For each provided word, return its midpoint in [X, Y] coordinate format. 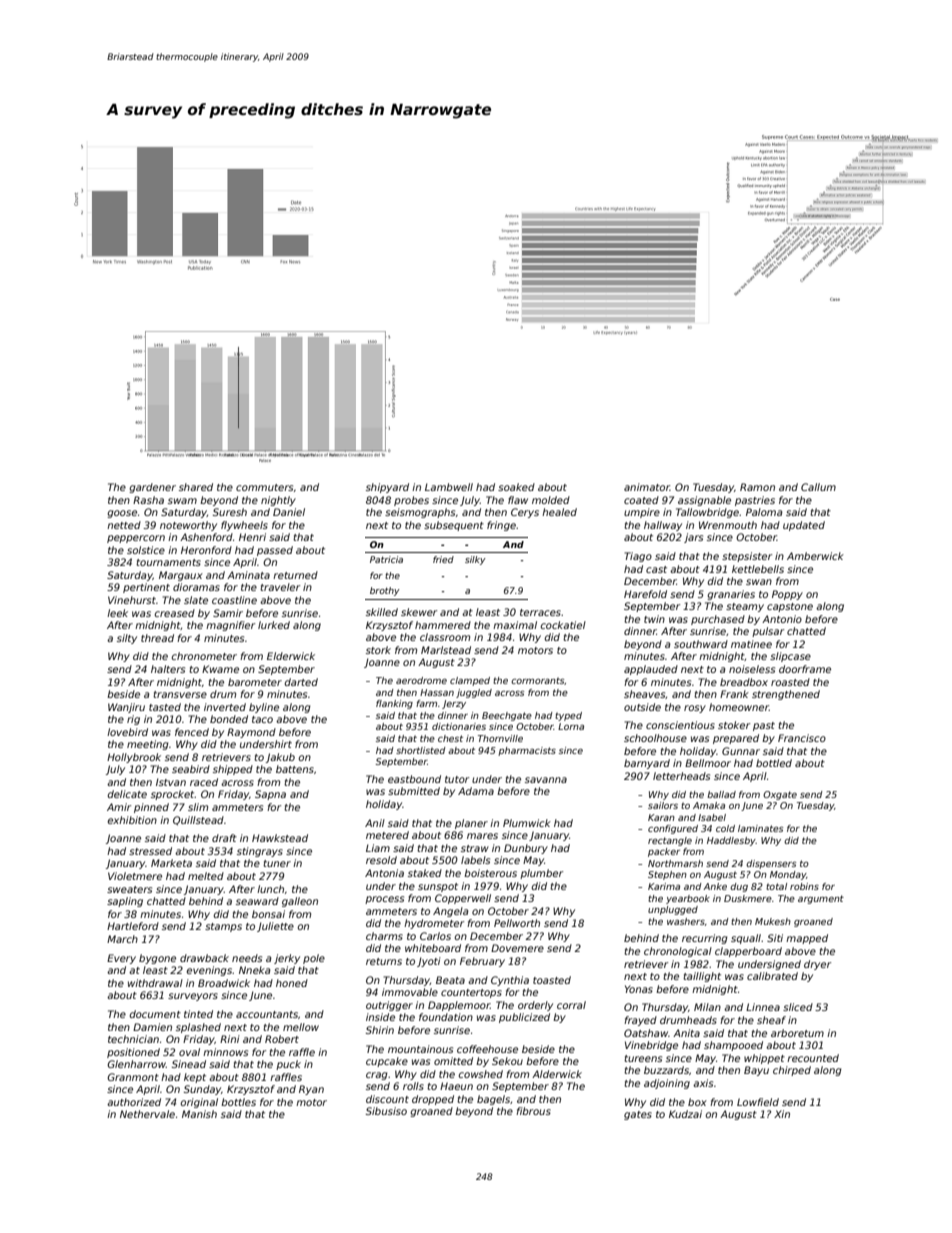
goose [122, 514]
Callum [818, 487]
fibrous [533, 1111]
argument [821, 899]
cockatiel [563, 625]
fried [443, 559]
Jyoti [429, 962]
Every [121, 959]
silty [127, 639]
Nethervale [147, 1114]
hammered [443, 625]
